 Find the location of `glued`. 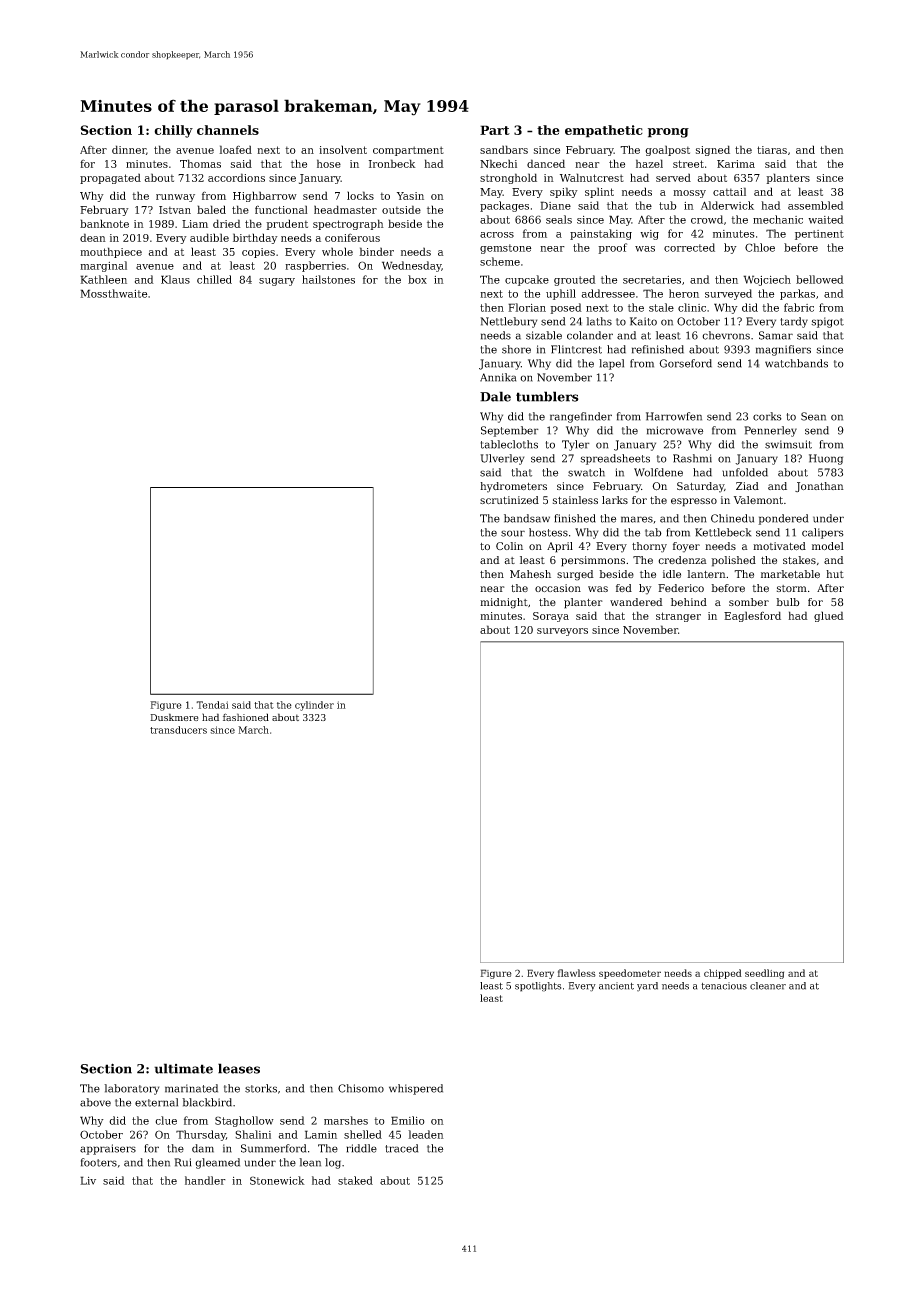

glued is located at coordinates (829, 616).
